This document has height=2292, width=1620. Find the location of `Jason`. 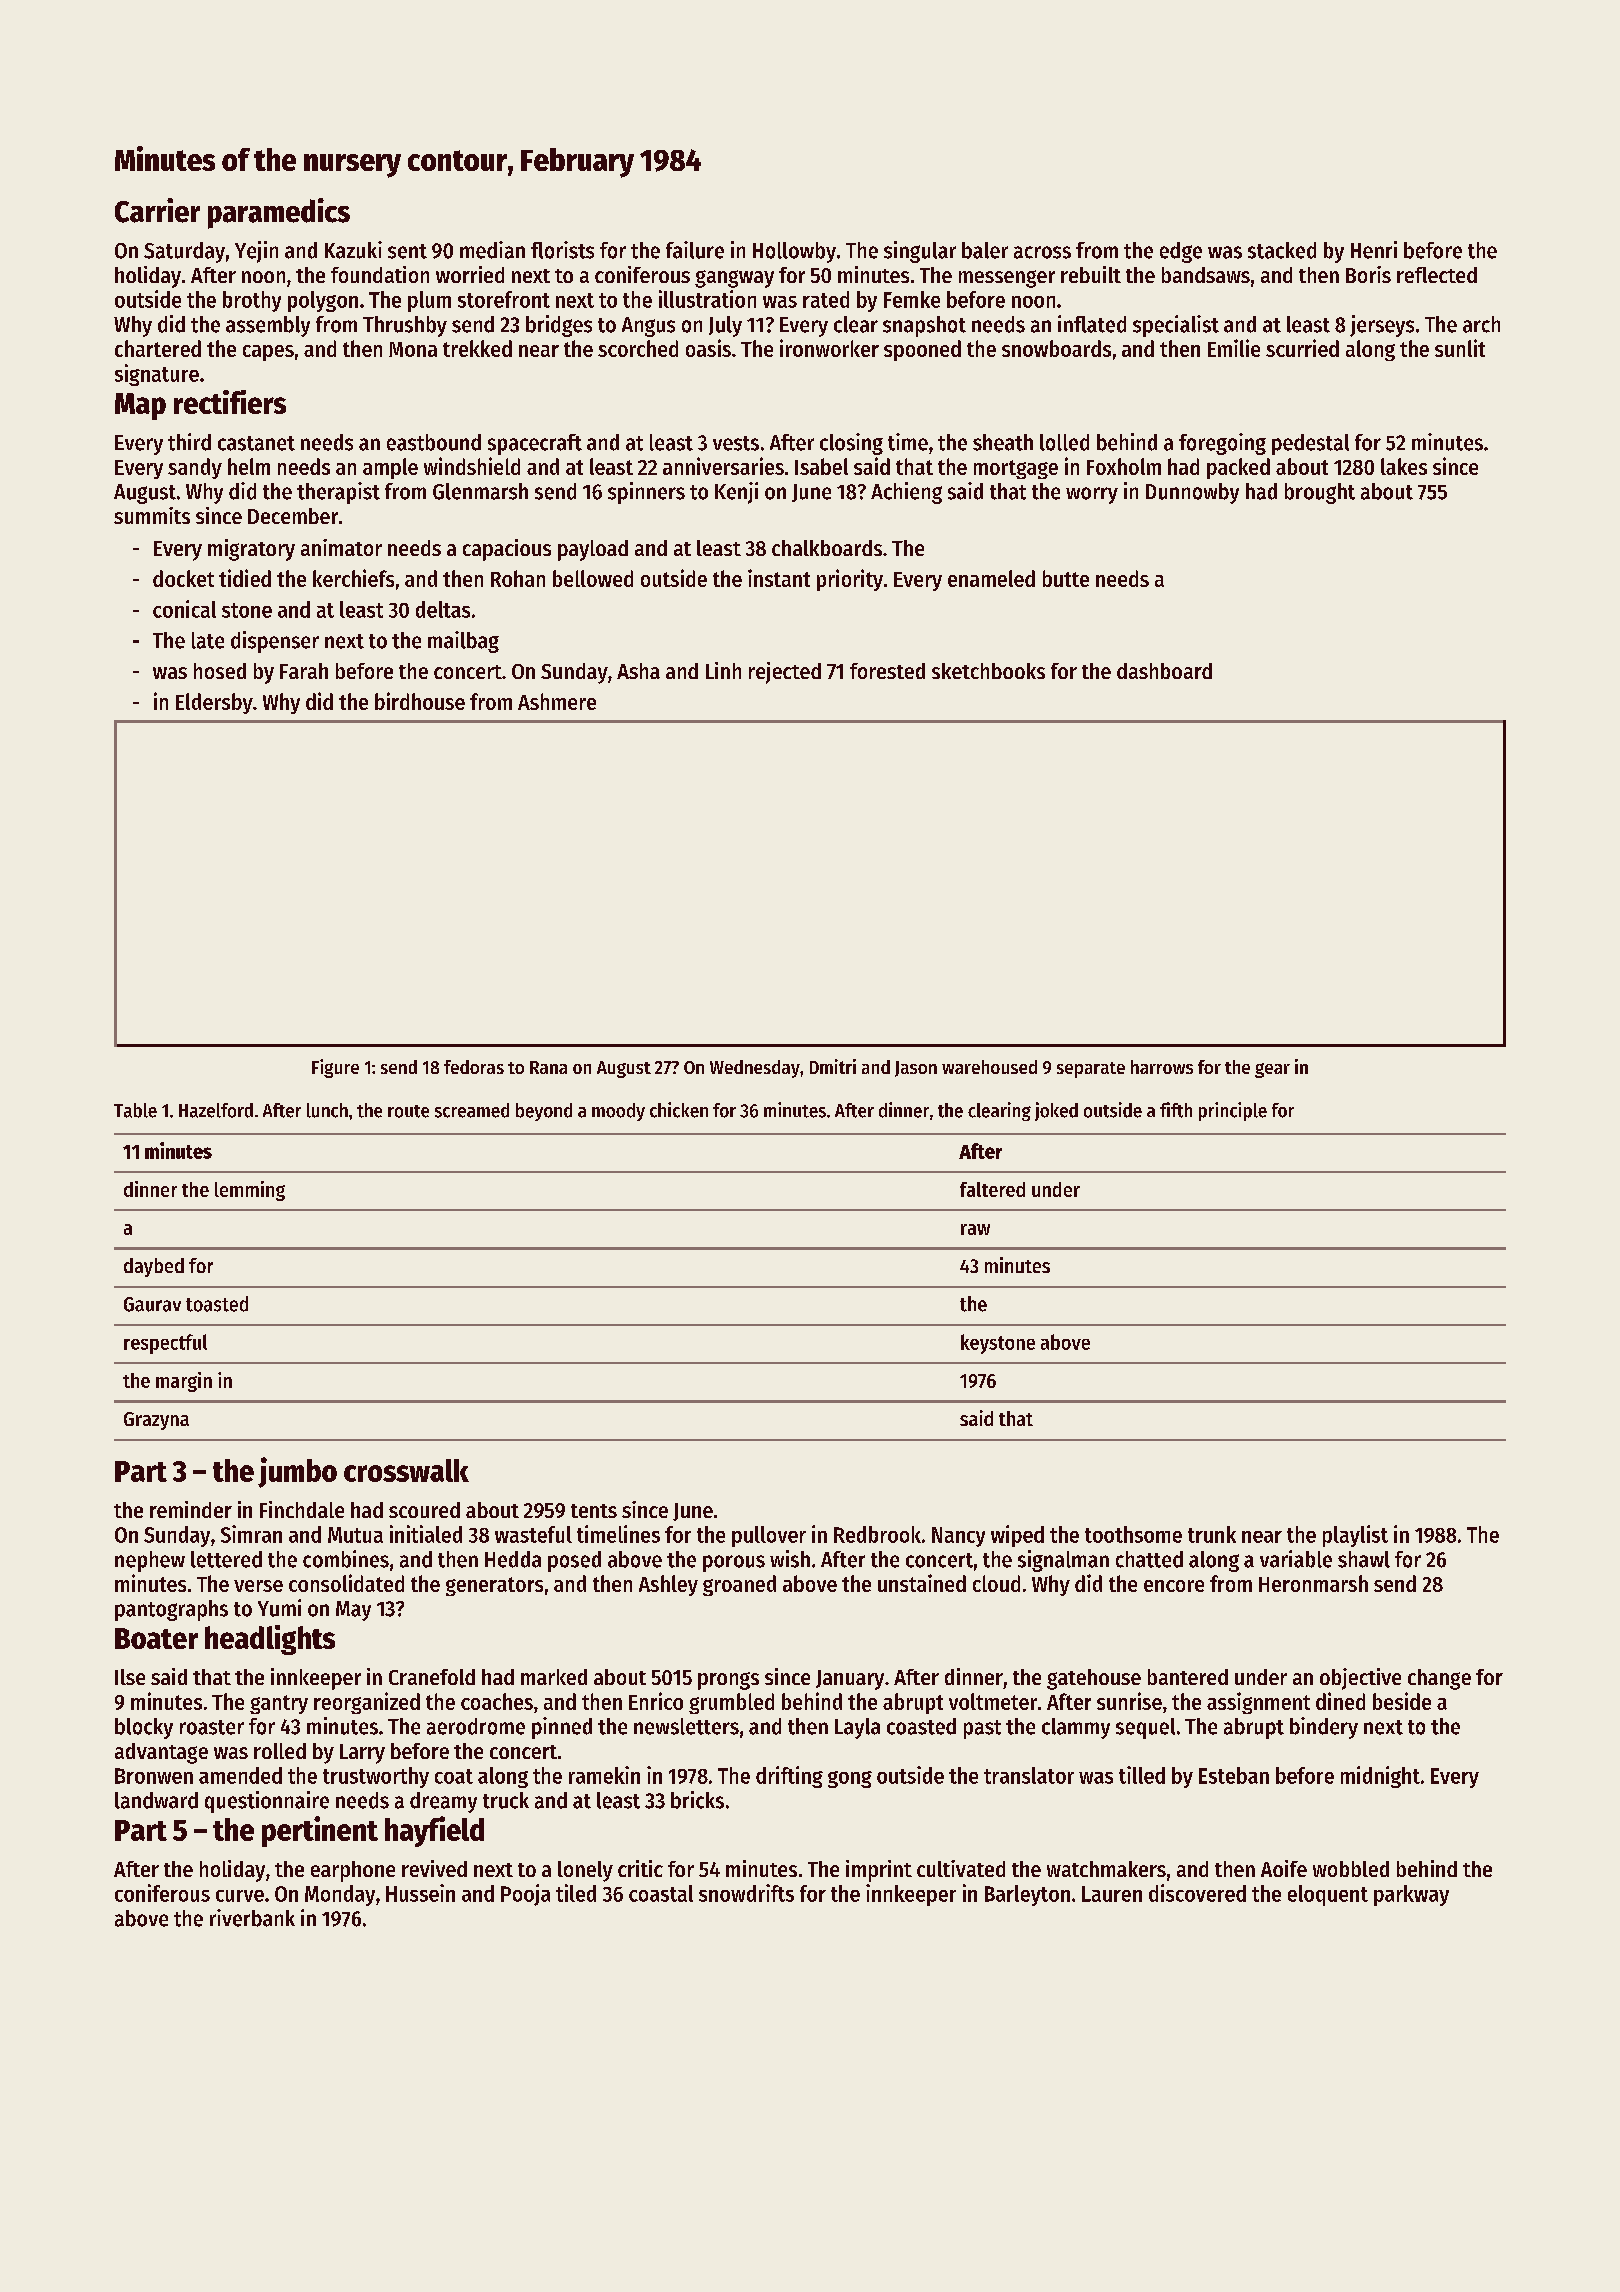

Jason is located at coordinates (916, 1069).
